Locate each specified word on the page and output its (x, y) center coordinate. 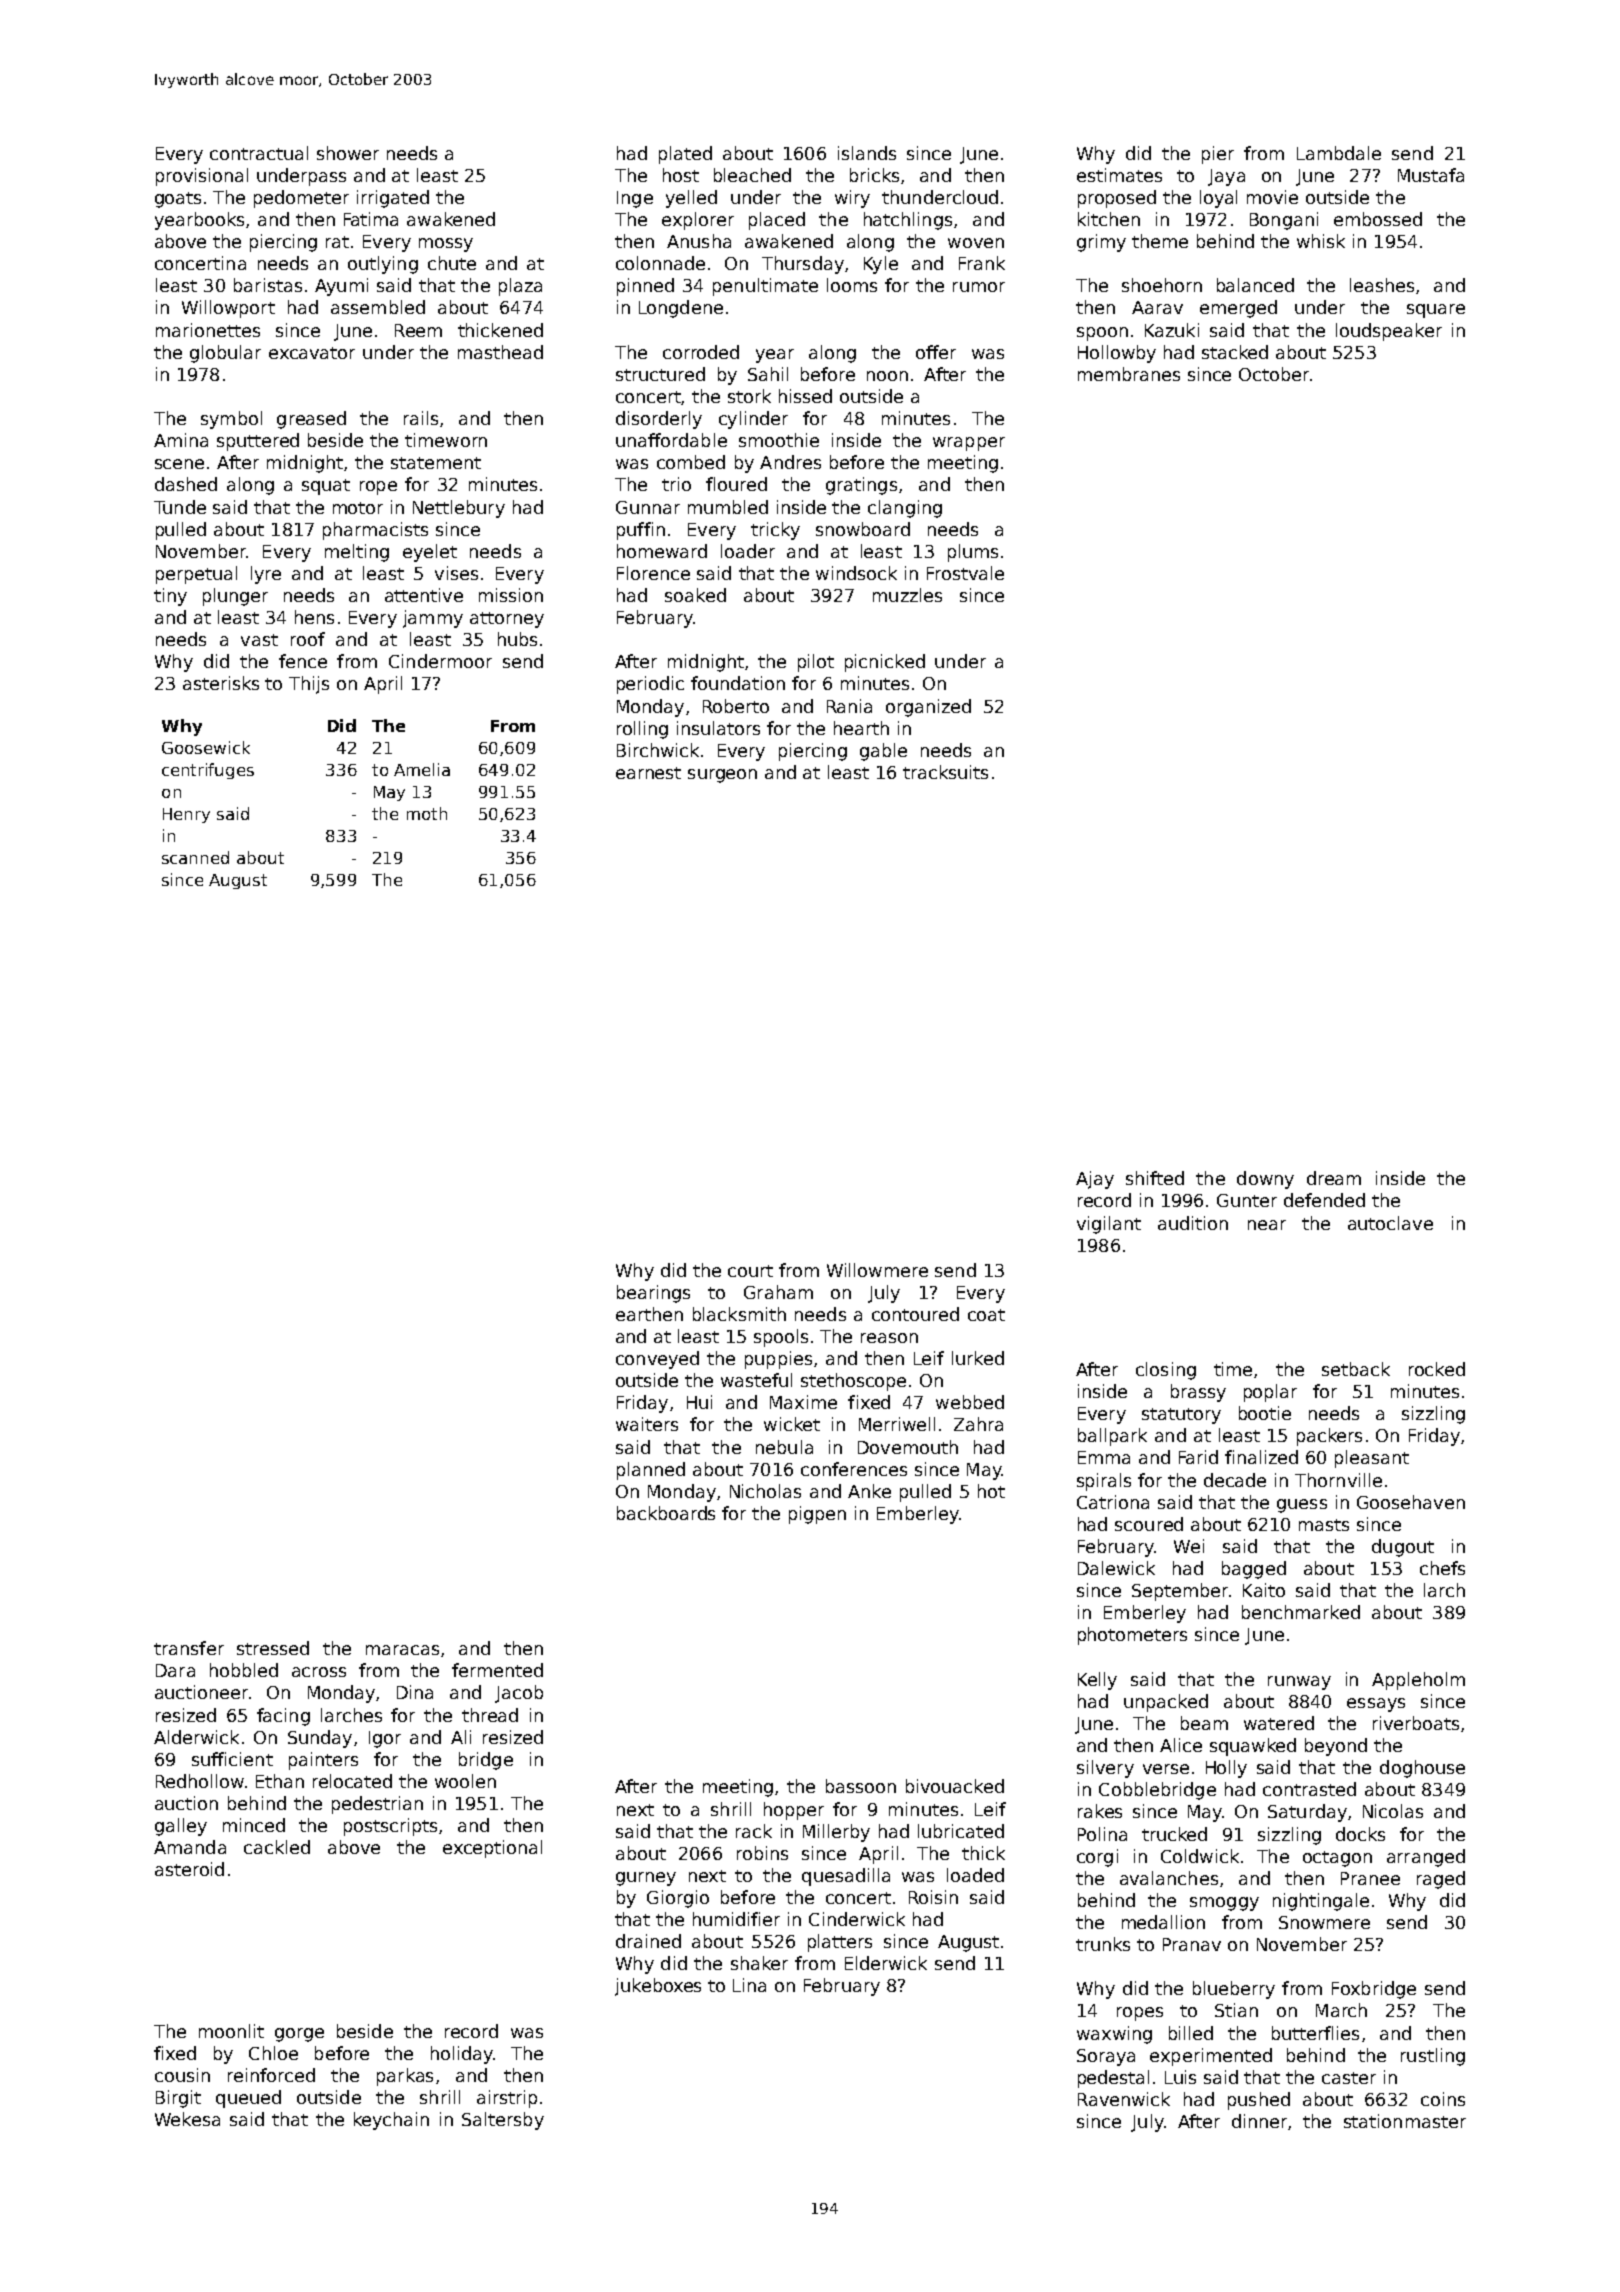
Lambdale (1339, 153)
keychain (391, 2121)
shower (348, 153)
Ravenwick (1124, 2099)
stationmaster (1405, 2121)
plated (685, 155)
